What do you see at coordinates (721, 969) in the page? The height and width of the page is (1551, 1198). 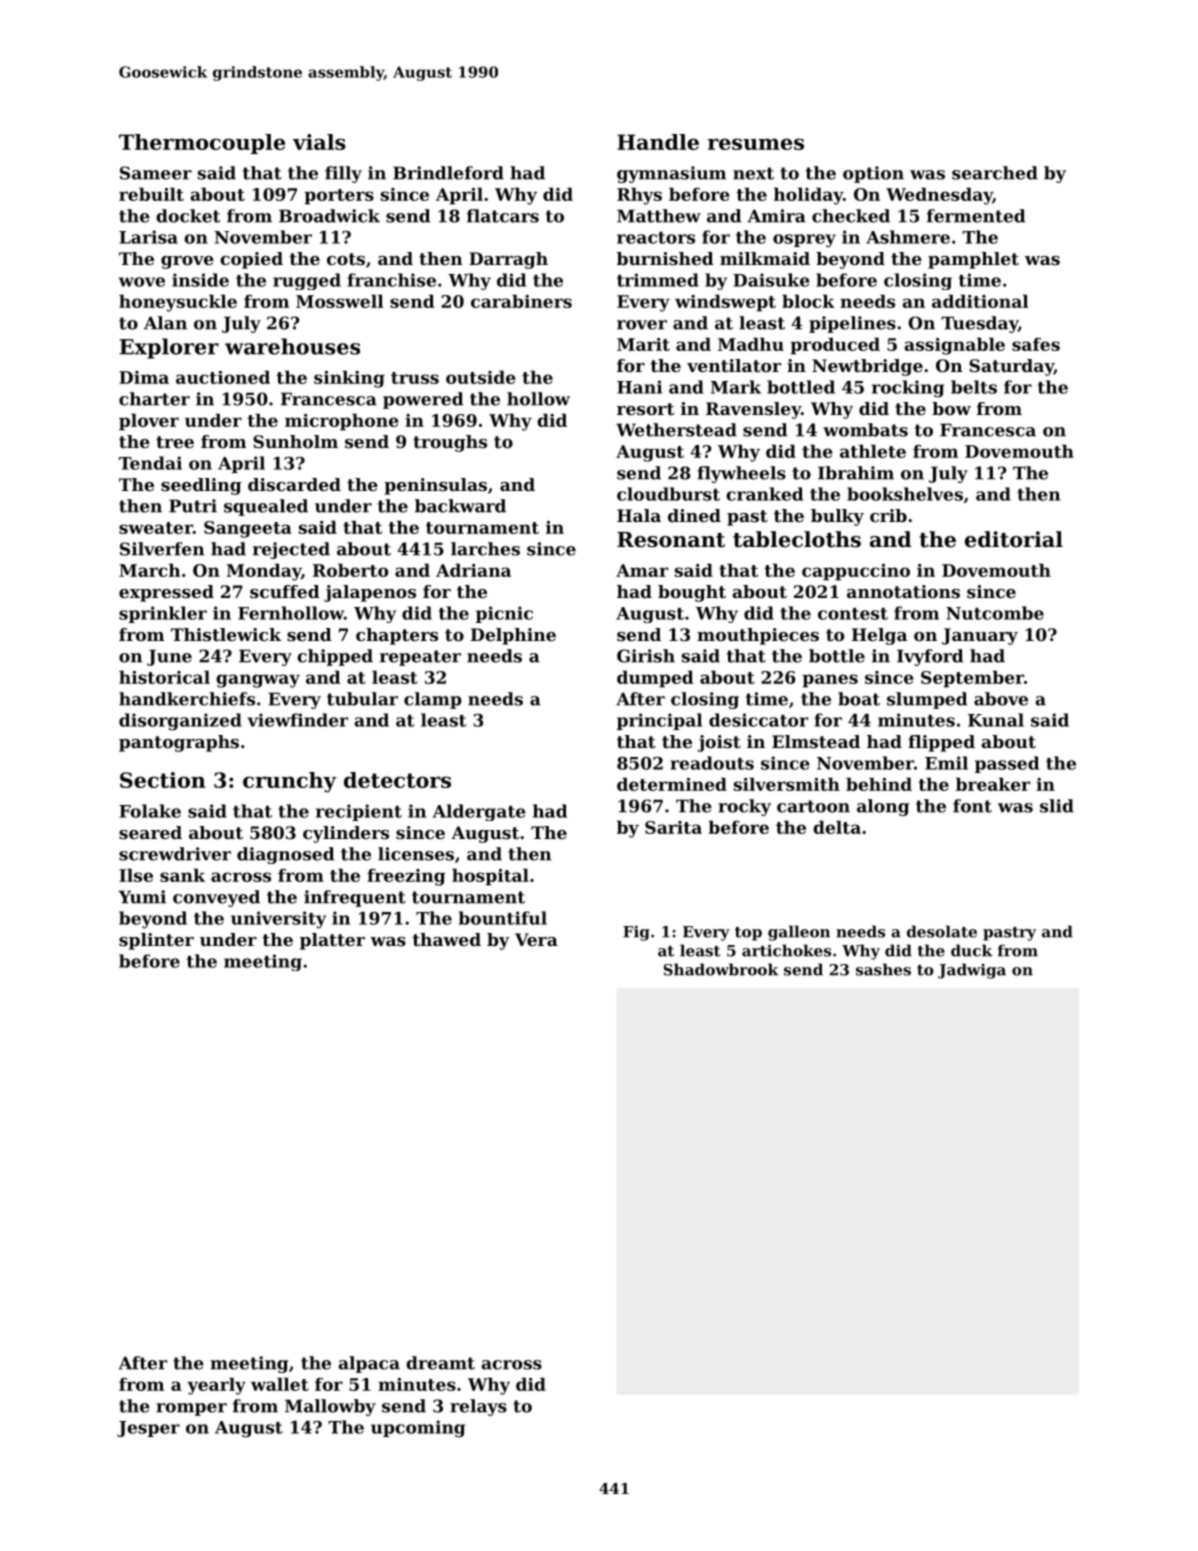 I see `Shadowbrook` at bounding box center [721, 969].
